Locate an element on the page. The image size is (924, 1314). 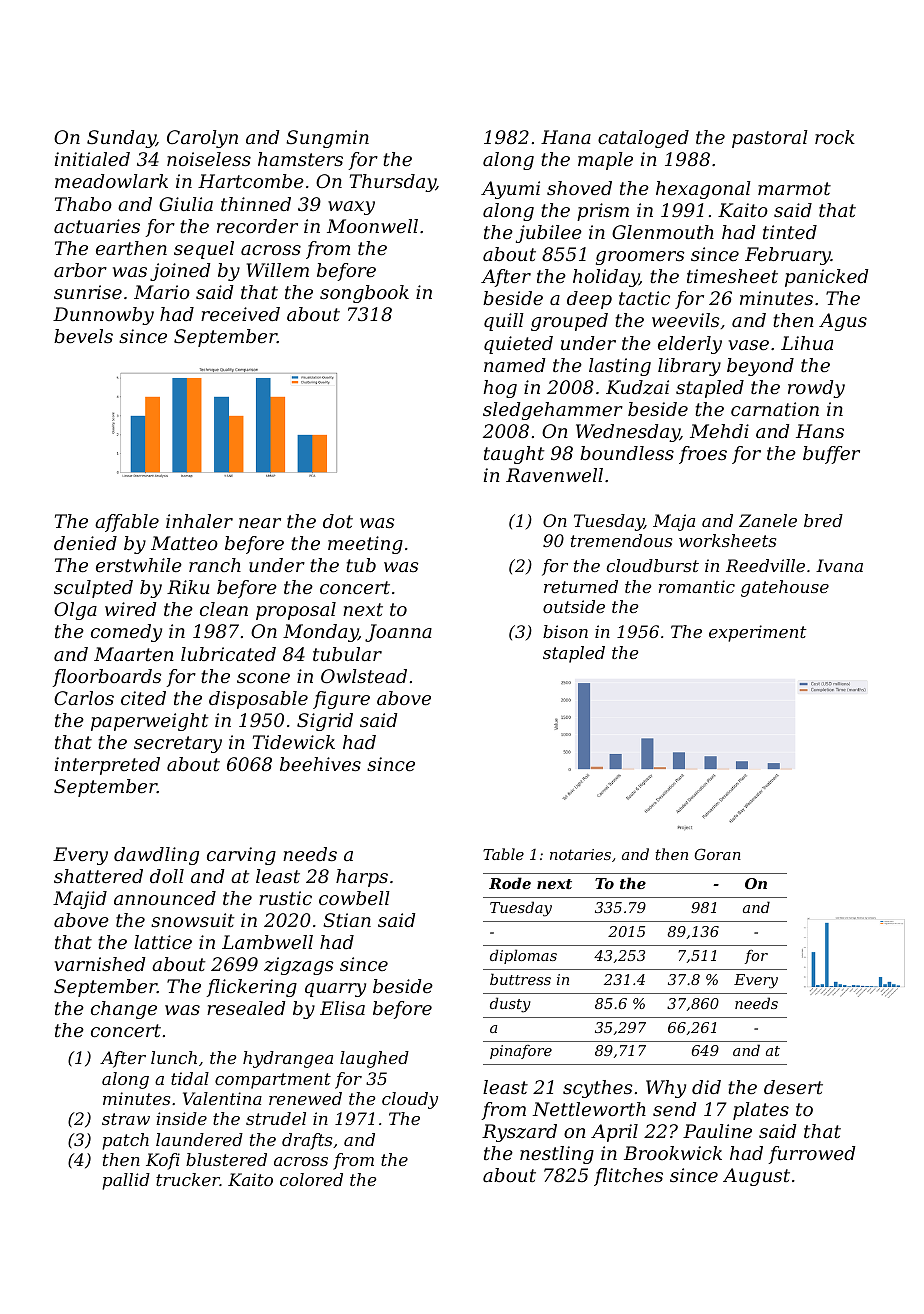
compartment is located at coordinates (273, 1081).
